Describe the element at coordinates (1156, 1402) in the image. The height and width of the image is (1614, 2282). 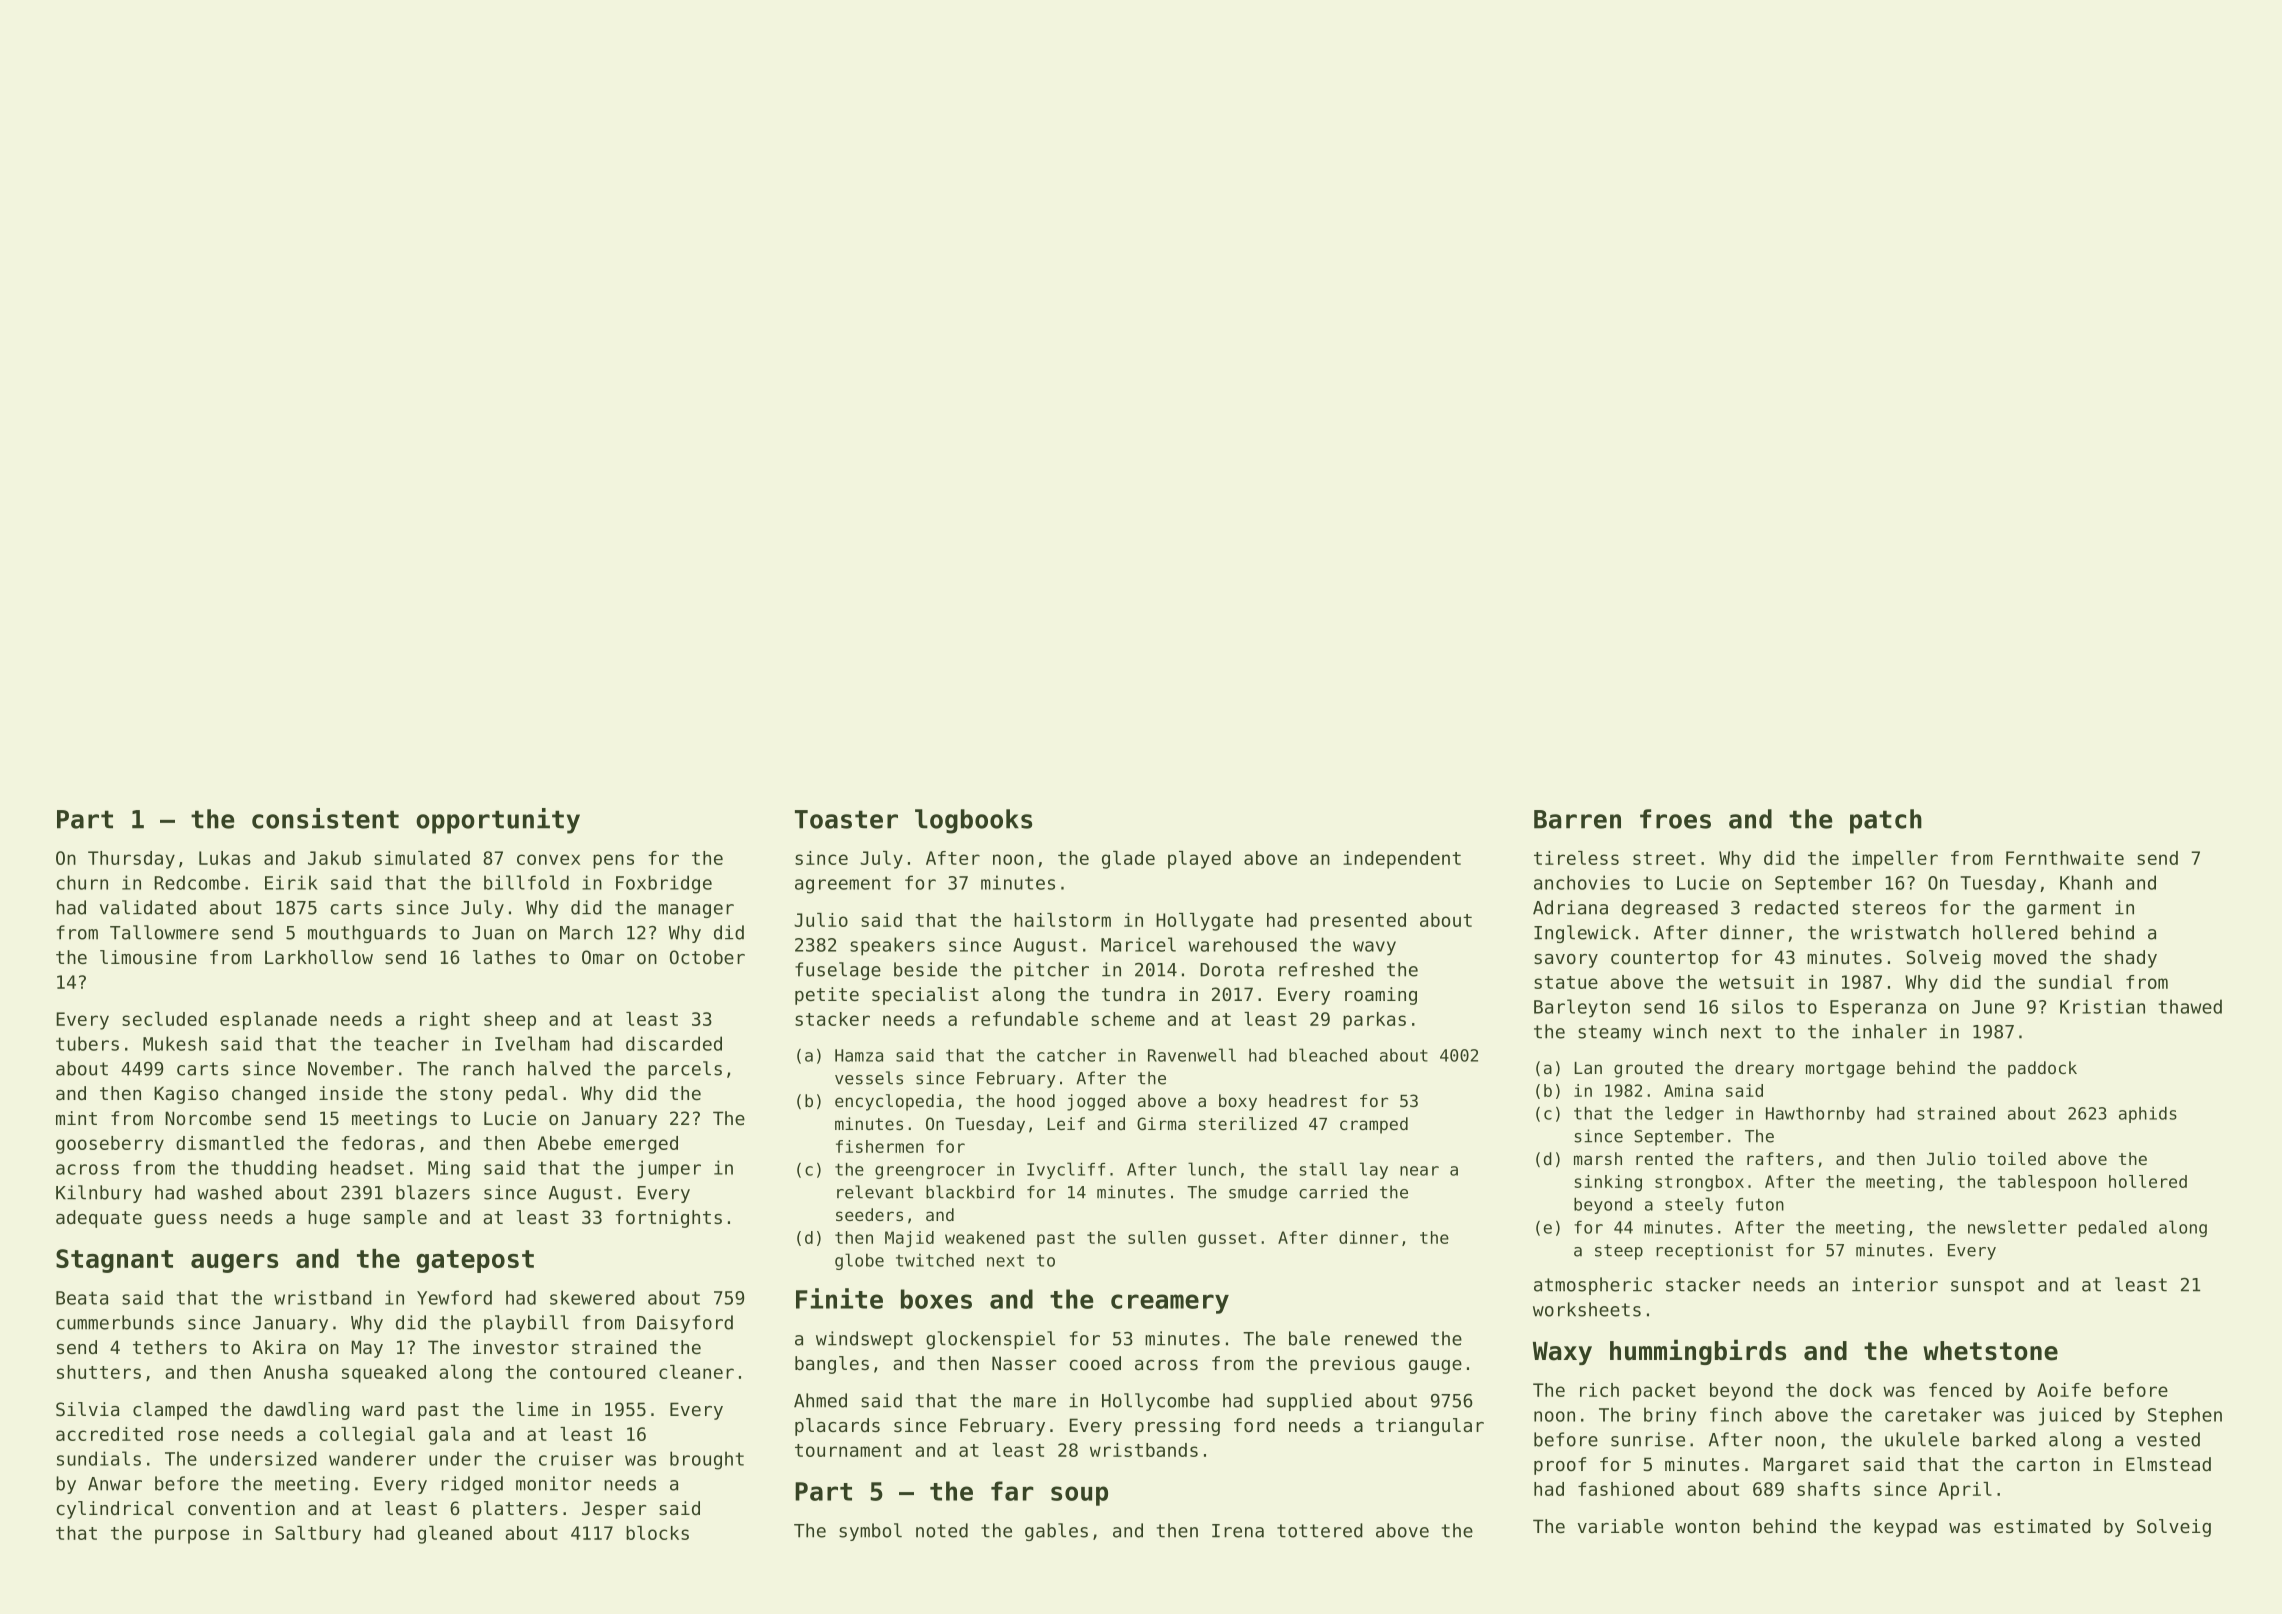
I see `Hollycombe` at that location.
